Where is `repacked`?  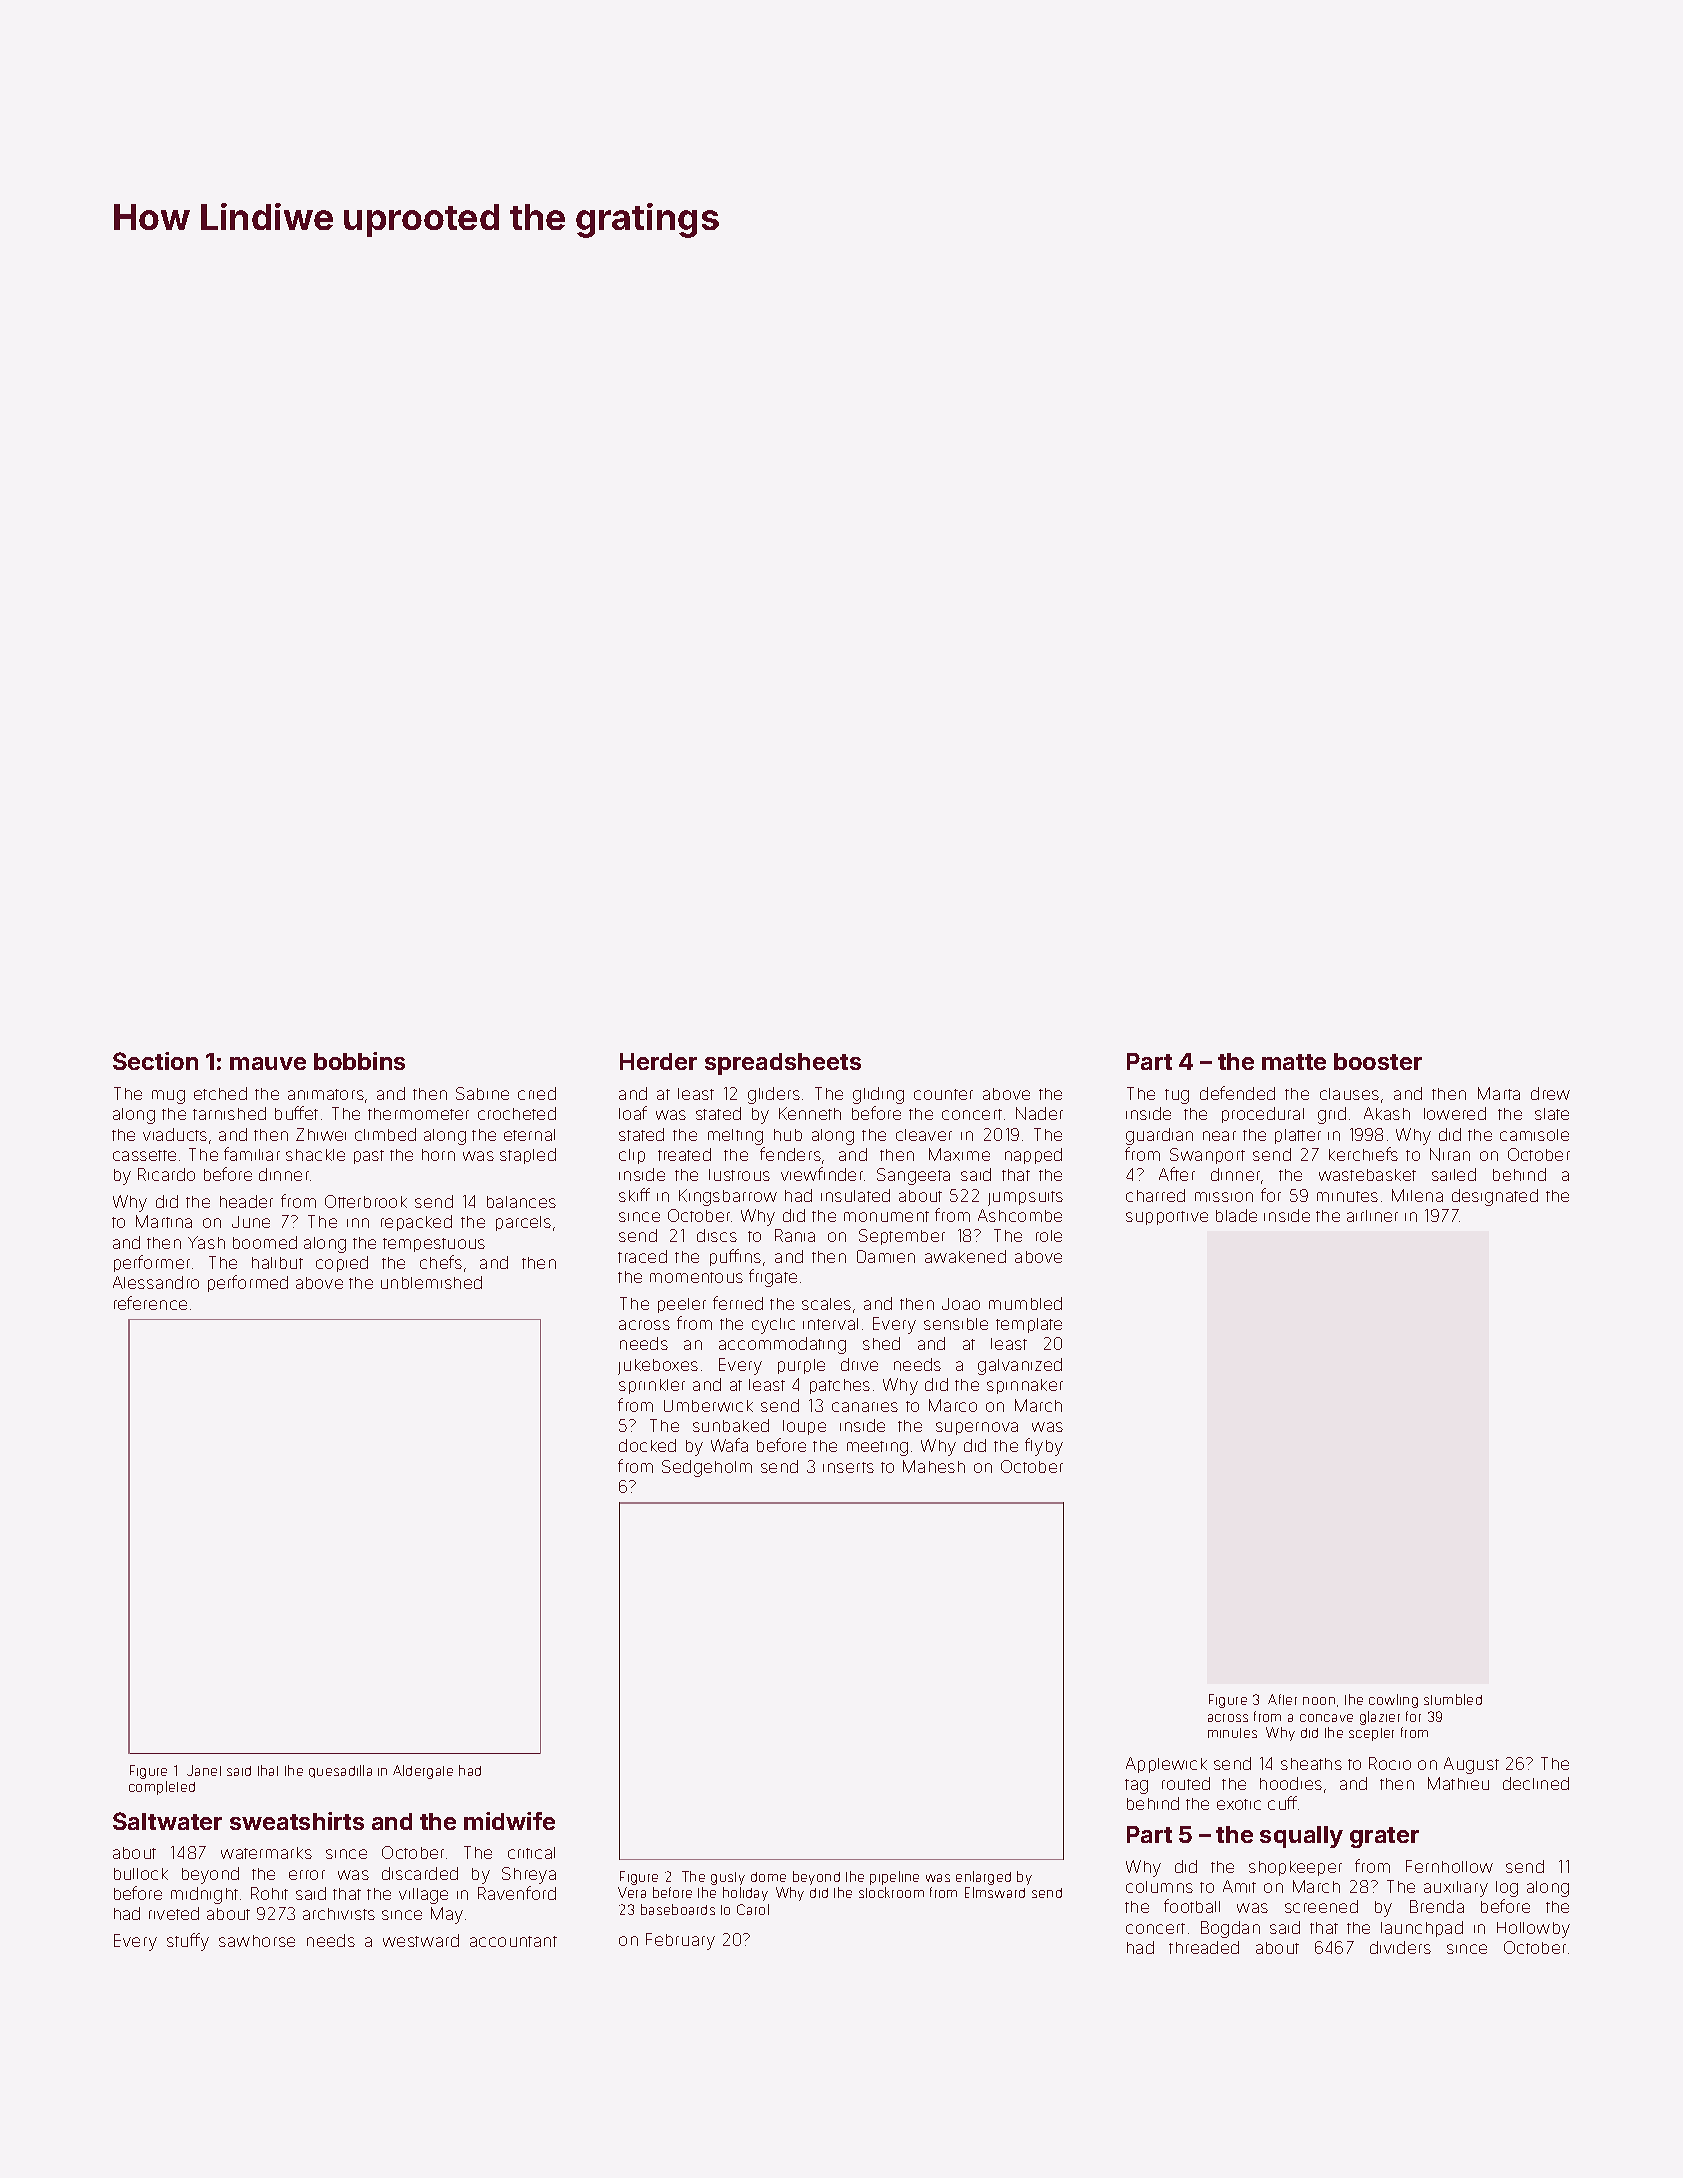 repacked is located at coordinates (416, 1223).
